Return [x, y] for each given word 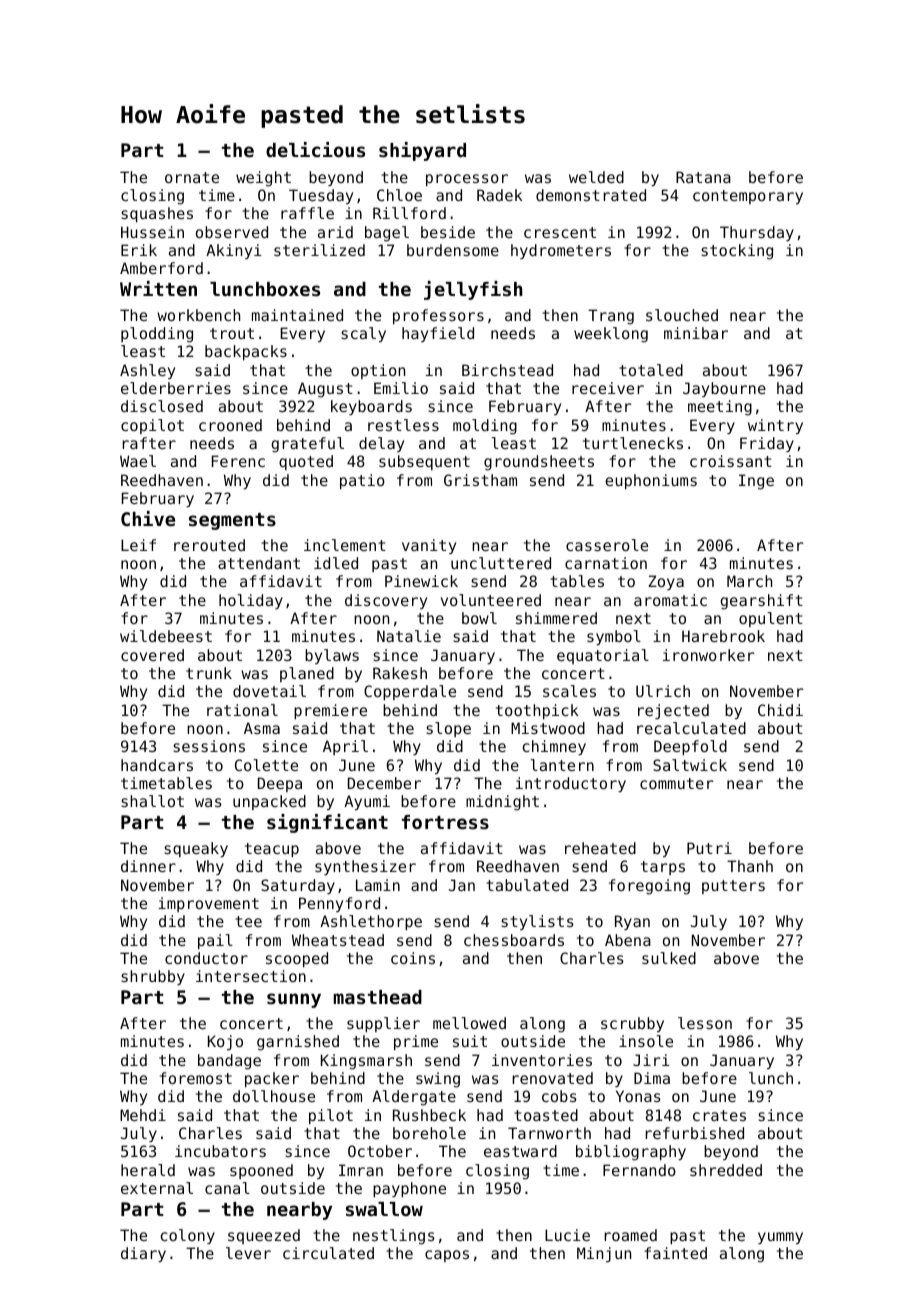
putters [733, 887]
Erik [139, 250]
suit [470, 1041]
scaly [363, 334]
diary [143, 1254]
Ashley [147, 371]
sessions [209, 746]
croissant [731, 461]
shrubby [153, 977]
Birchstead [507, 370]
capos [447, 1256]
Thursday [757, 233]
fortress [445, 822]
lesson [705, 1023]
